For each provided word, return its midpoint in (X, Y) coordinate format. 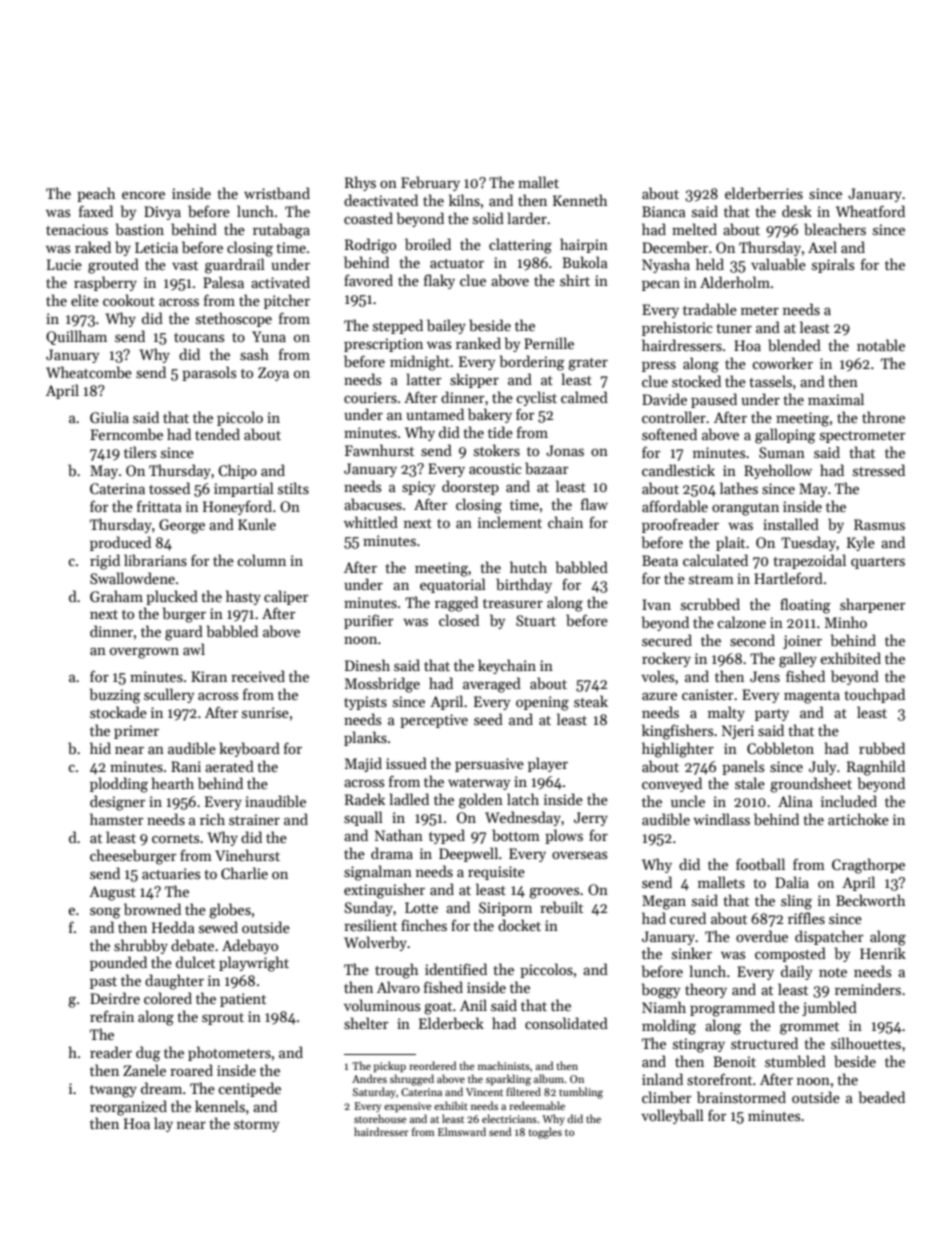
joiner (802, 642)
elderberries (764, 193)
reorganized (128, 1108)
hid (100, 748)
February (430, 183)
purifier (369, 621)
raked (93, 247)
